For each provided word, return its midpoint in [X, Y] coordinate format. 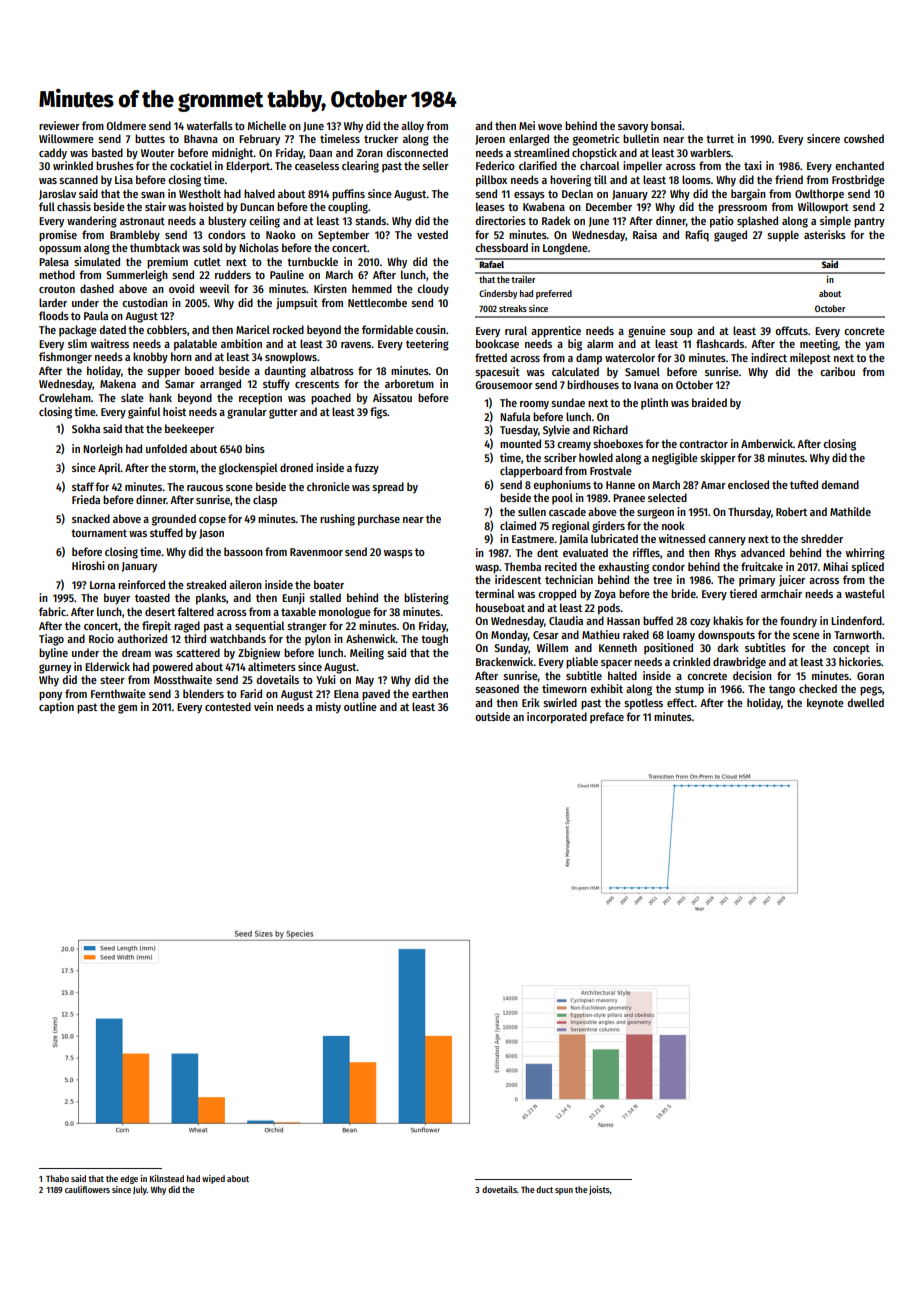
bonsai [666, 125]
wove [550, 127]
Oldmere [126, 125]
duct [544, 1189]
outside [492, 716]
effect [681, 702]
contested [228, 706]
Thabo [57, 1178]
